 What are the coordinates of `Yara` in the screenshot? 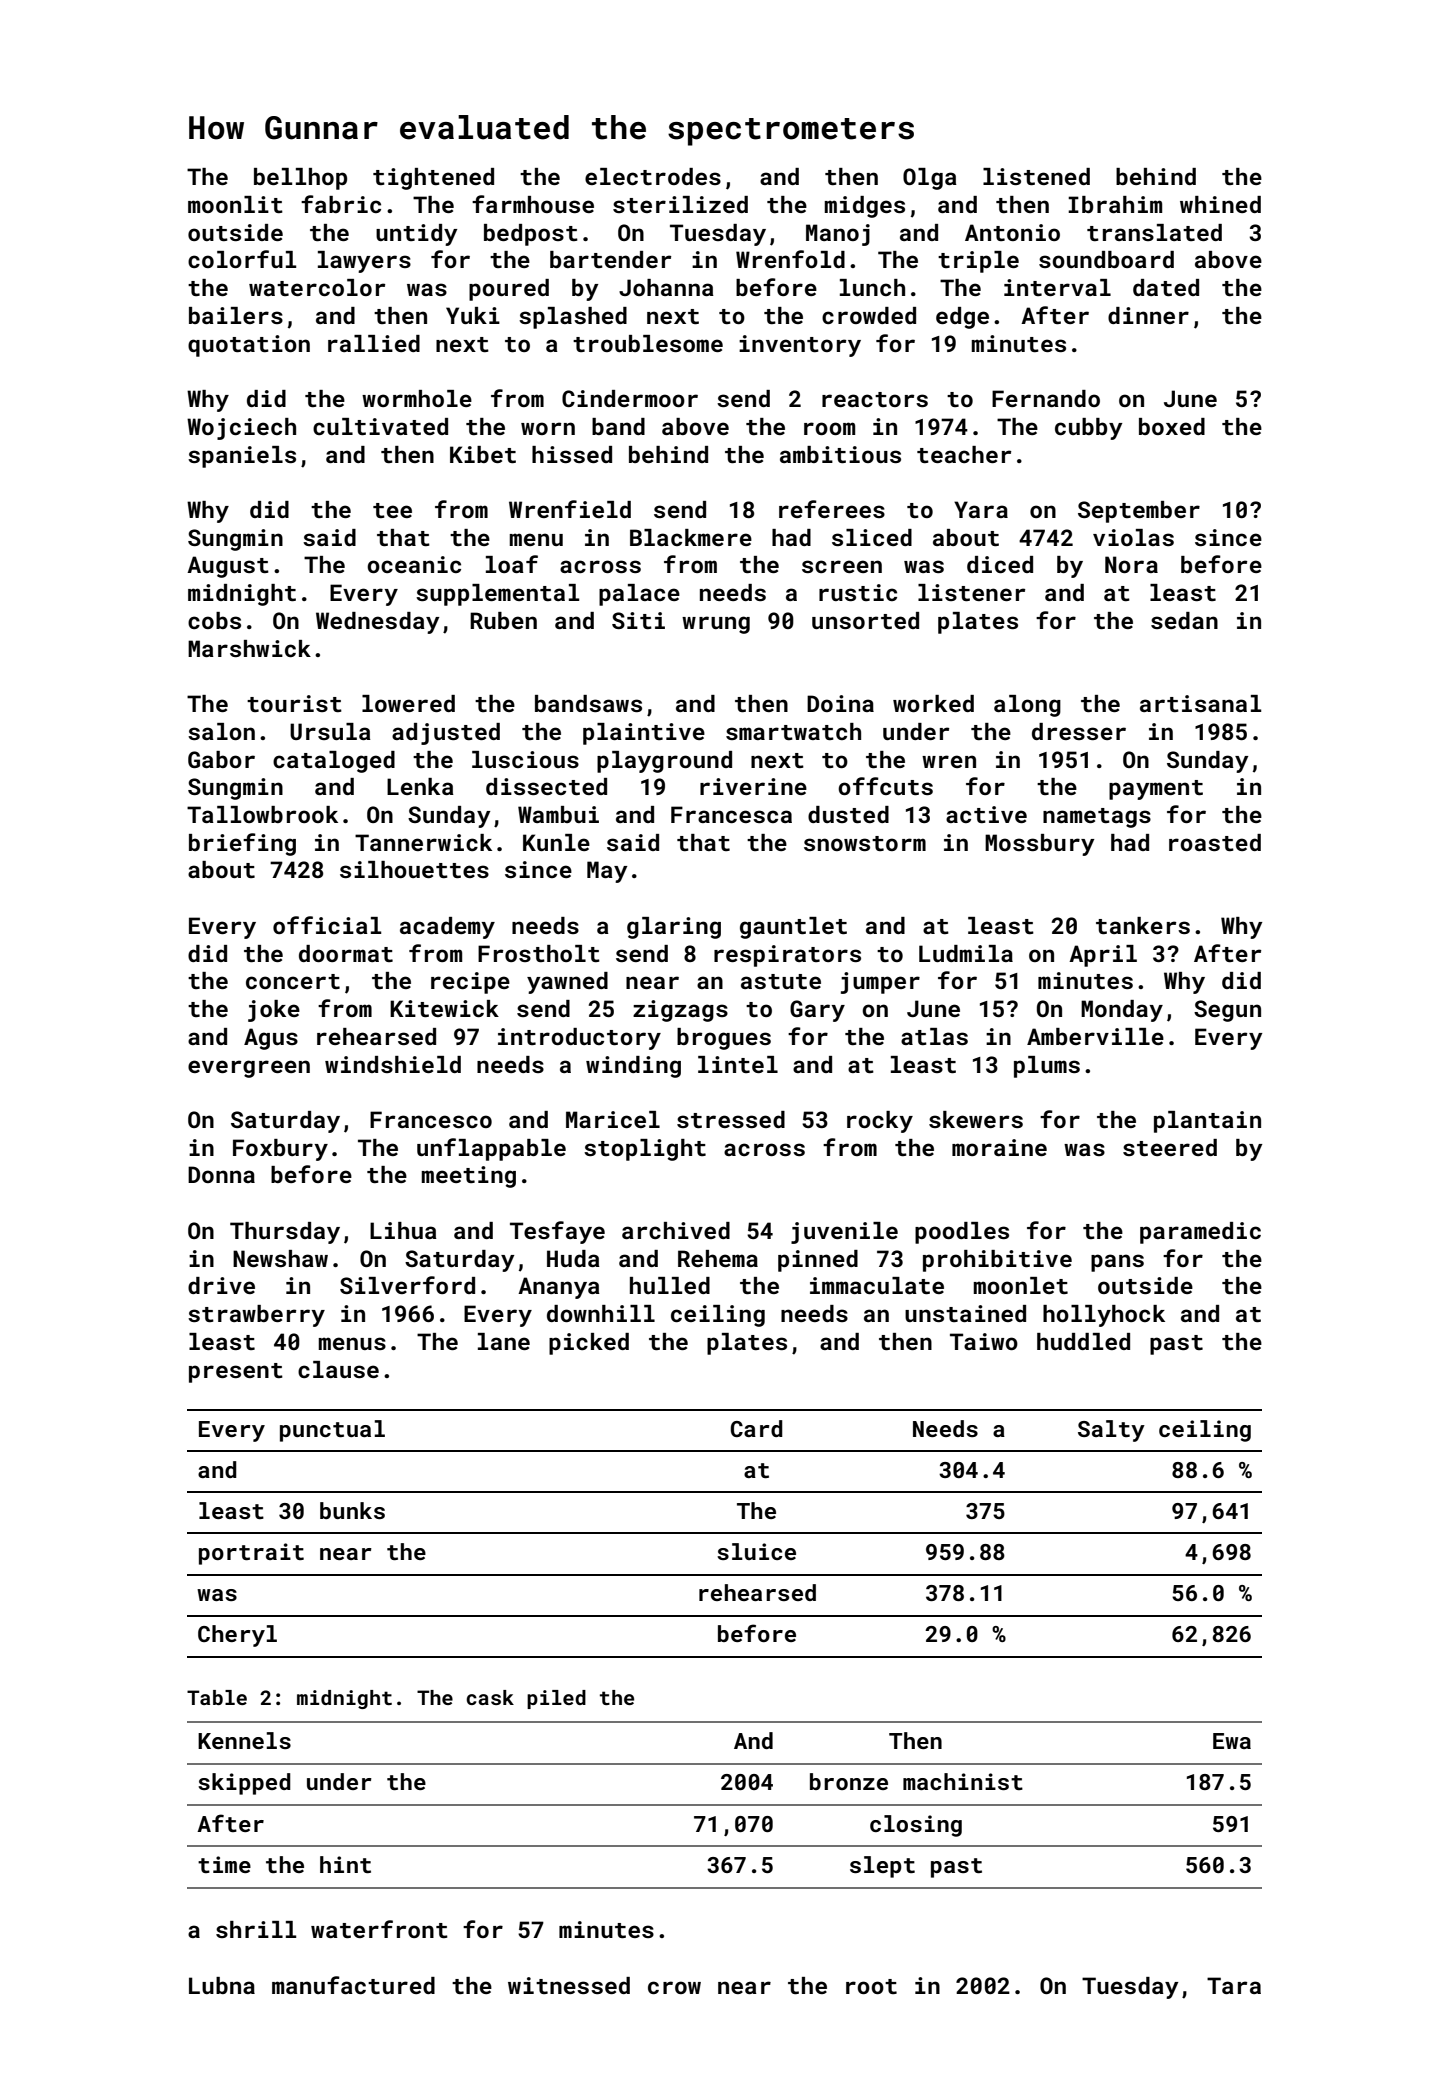 It's located at (981, 509).
